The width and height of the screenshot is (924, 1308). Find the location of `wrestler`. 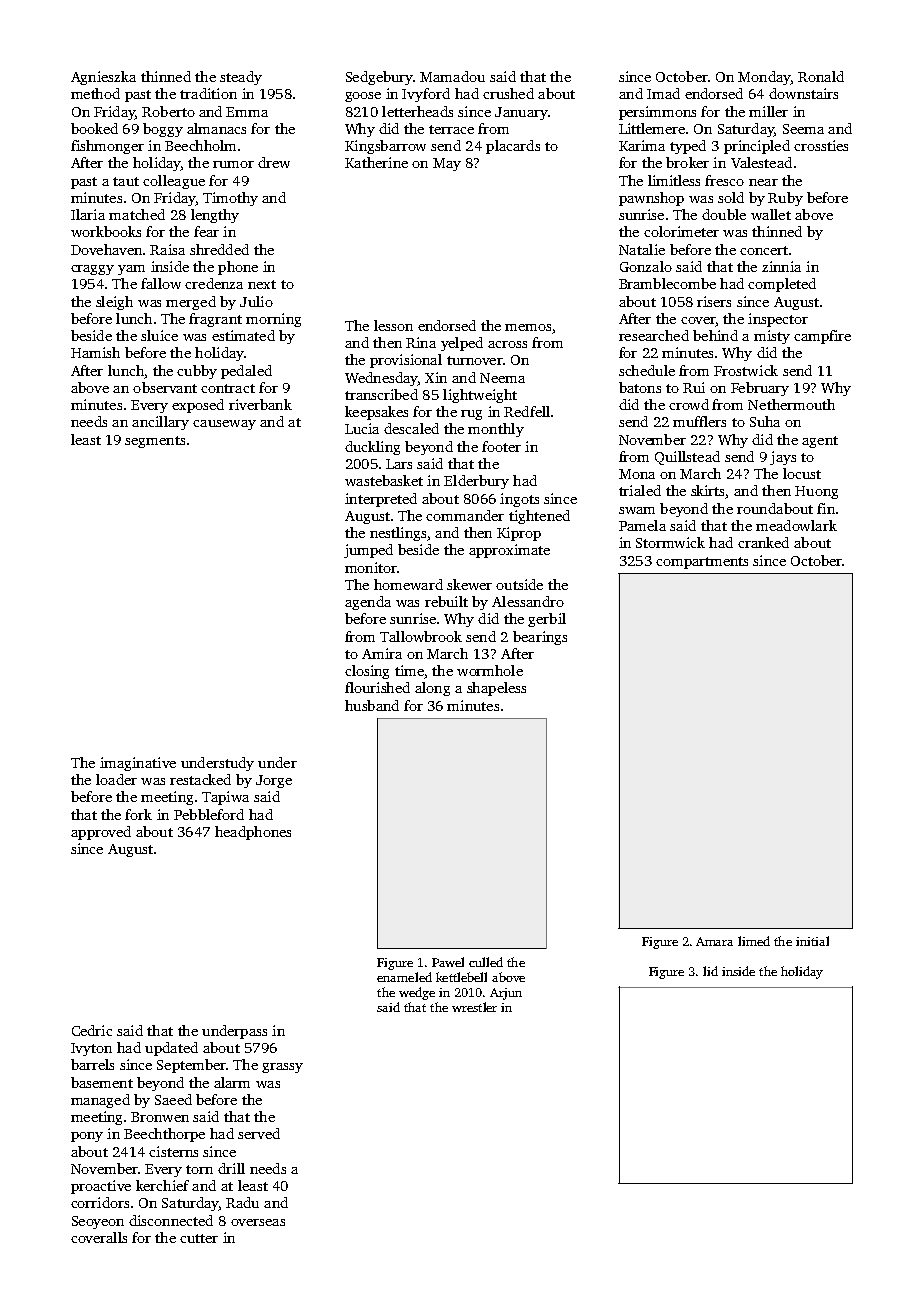

wrestler is located at coordinates (474, 1007).
